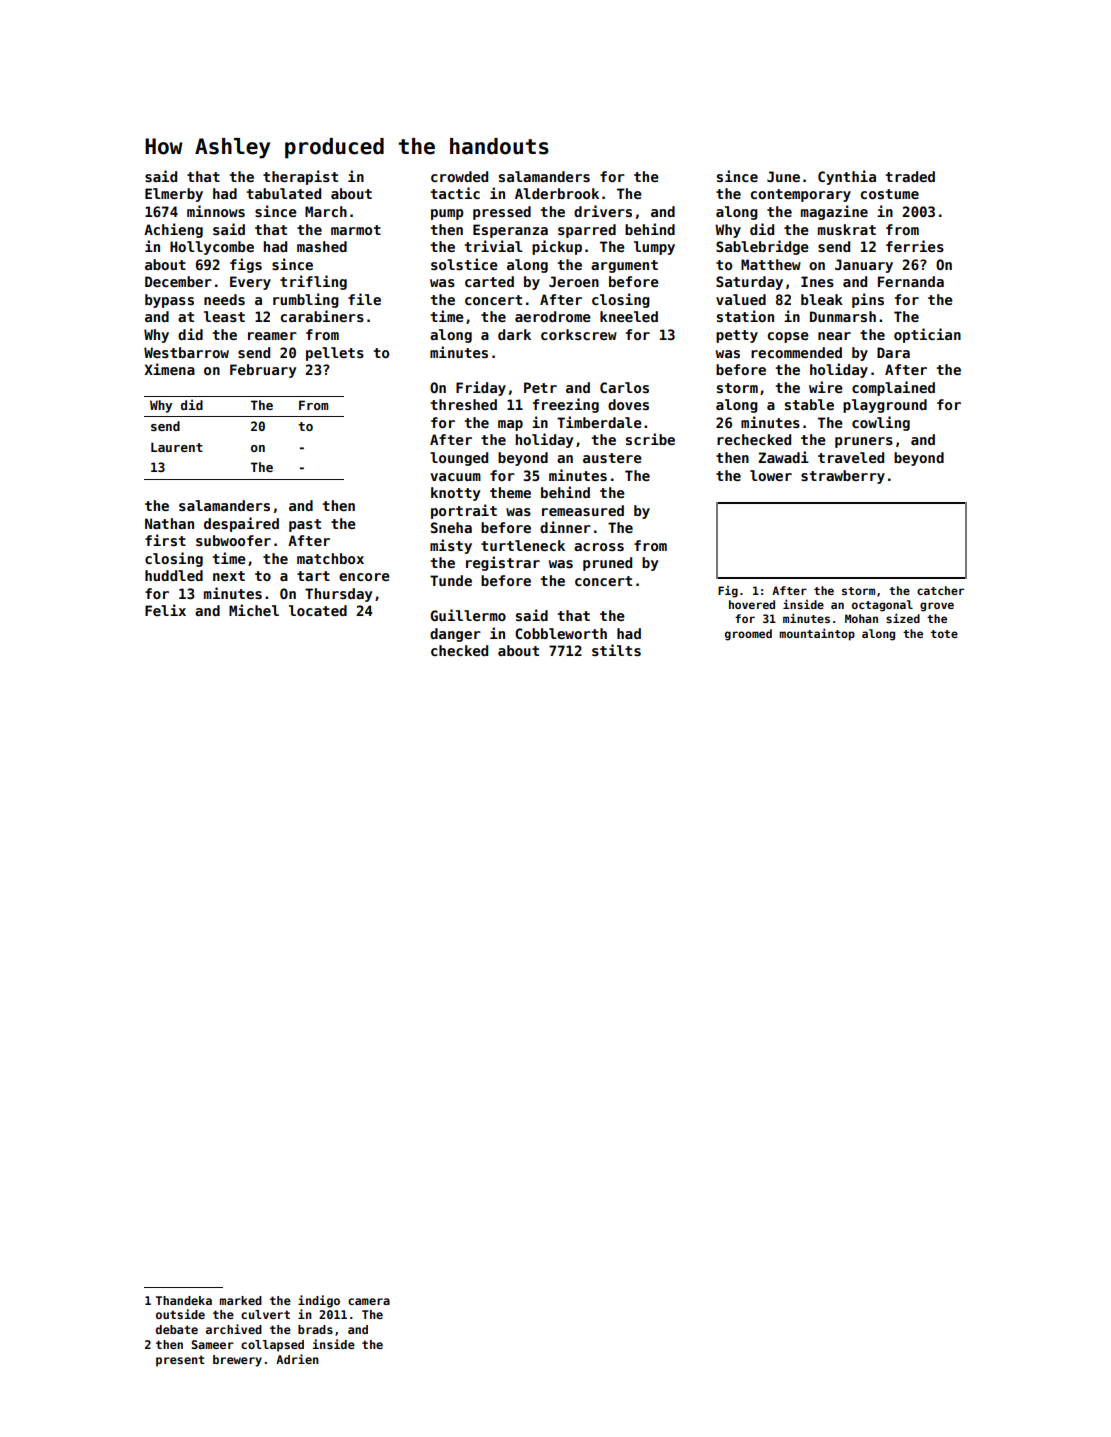 The width and height of the screenshot is (1111, 1437). Describe the element at coordinates (455, 635) in the screenshot. I see `danger` at that location.
